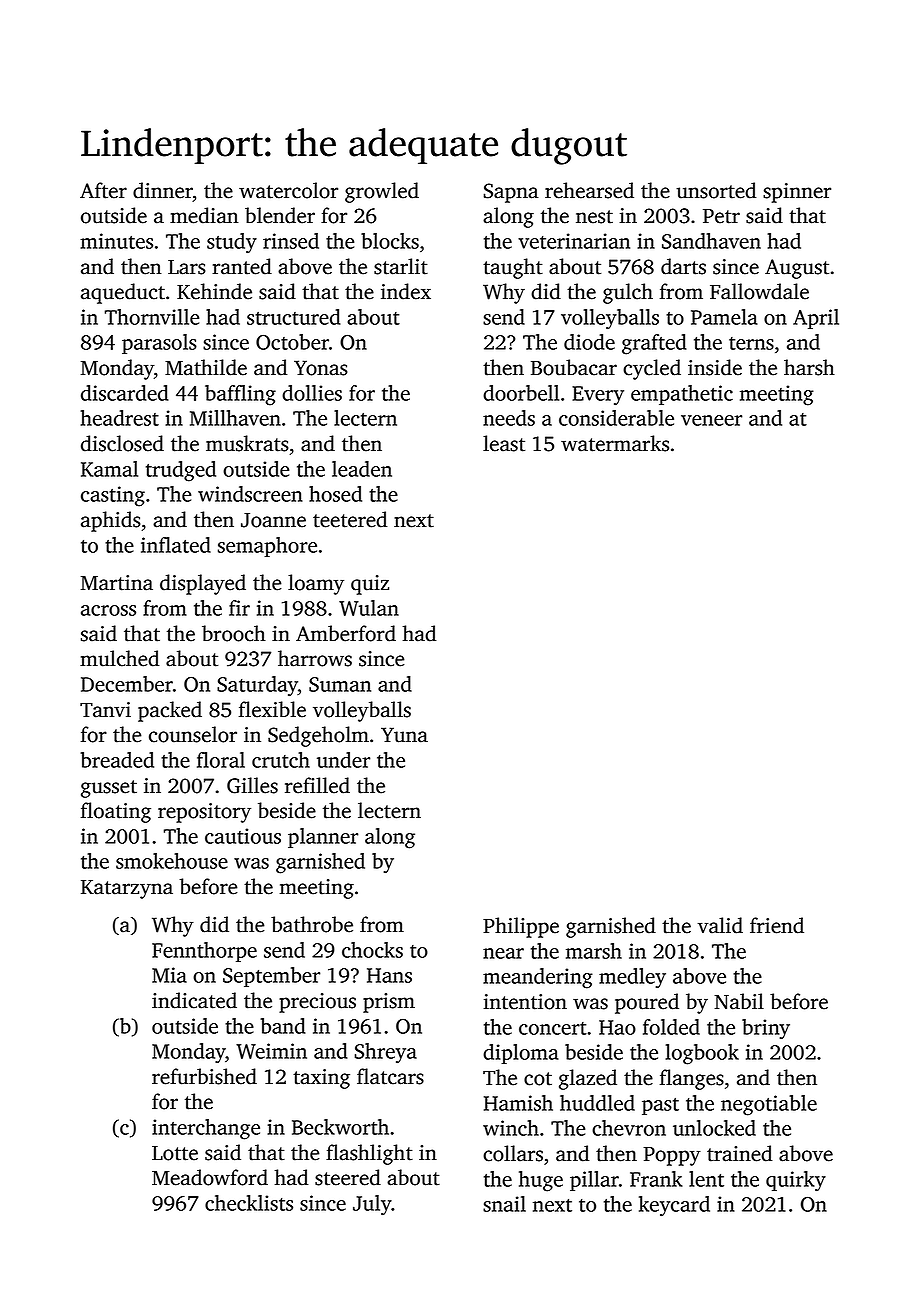  I want to click on quirky, so click(796, 1181).
